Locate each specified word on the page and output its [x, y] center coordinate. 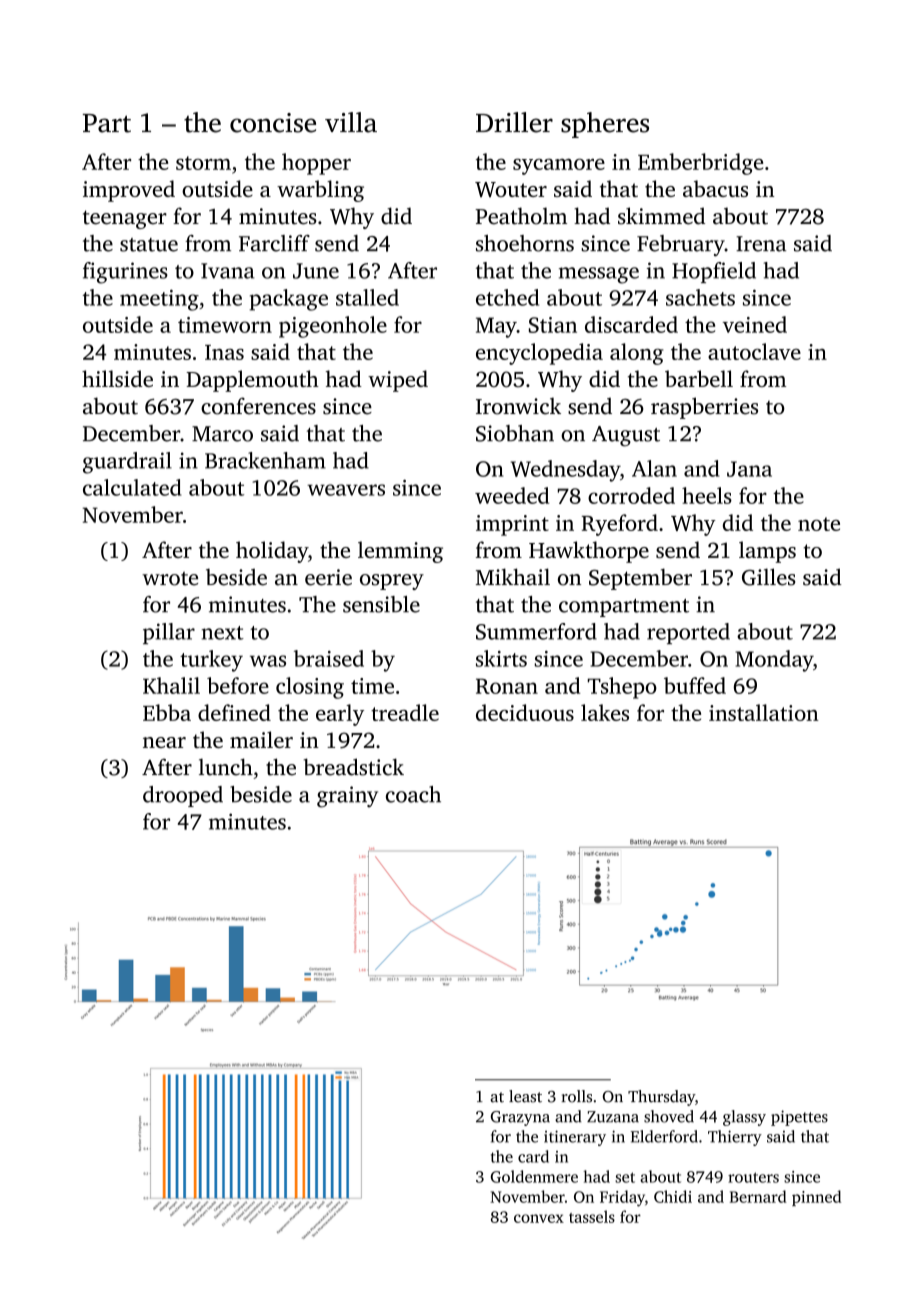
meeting [159, 300]
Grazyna [520, 1118]
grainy [347, 797]
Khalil [171, 685]
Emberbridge [700, 164]
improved [129, 191]
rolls [576, 1096]
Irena [761, 244]
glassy [744, 1118]
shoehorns [525, 243]
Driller [514, 122]
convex [539, 1218]
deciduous [525, 712]
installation [764, 712]
